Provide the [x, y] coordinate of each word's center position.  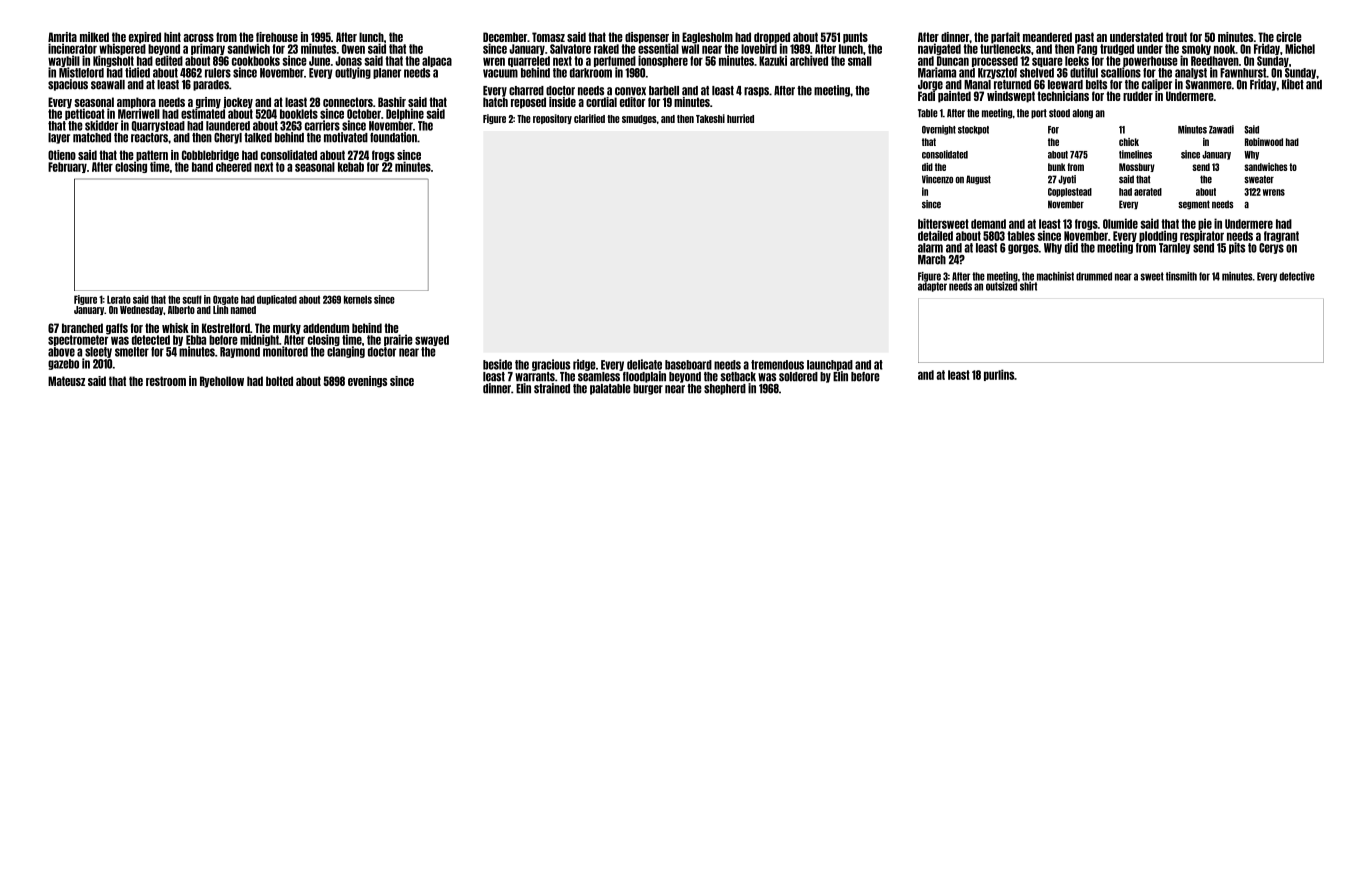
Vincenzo [937, 179]
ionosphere [663, 61]
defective [1297, 276]
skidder [101, 125]
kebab [351, 167]
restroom [166, 381]
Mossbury [1137, 167]
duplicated [277, 300]
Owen [353, 49]
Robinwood [1264, 142]
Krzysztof [997, 73]
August [978, 180]
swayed [432, 340]
